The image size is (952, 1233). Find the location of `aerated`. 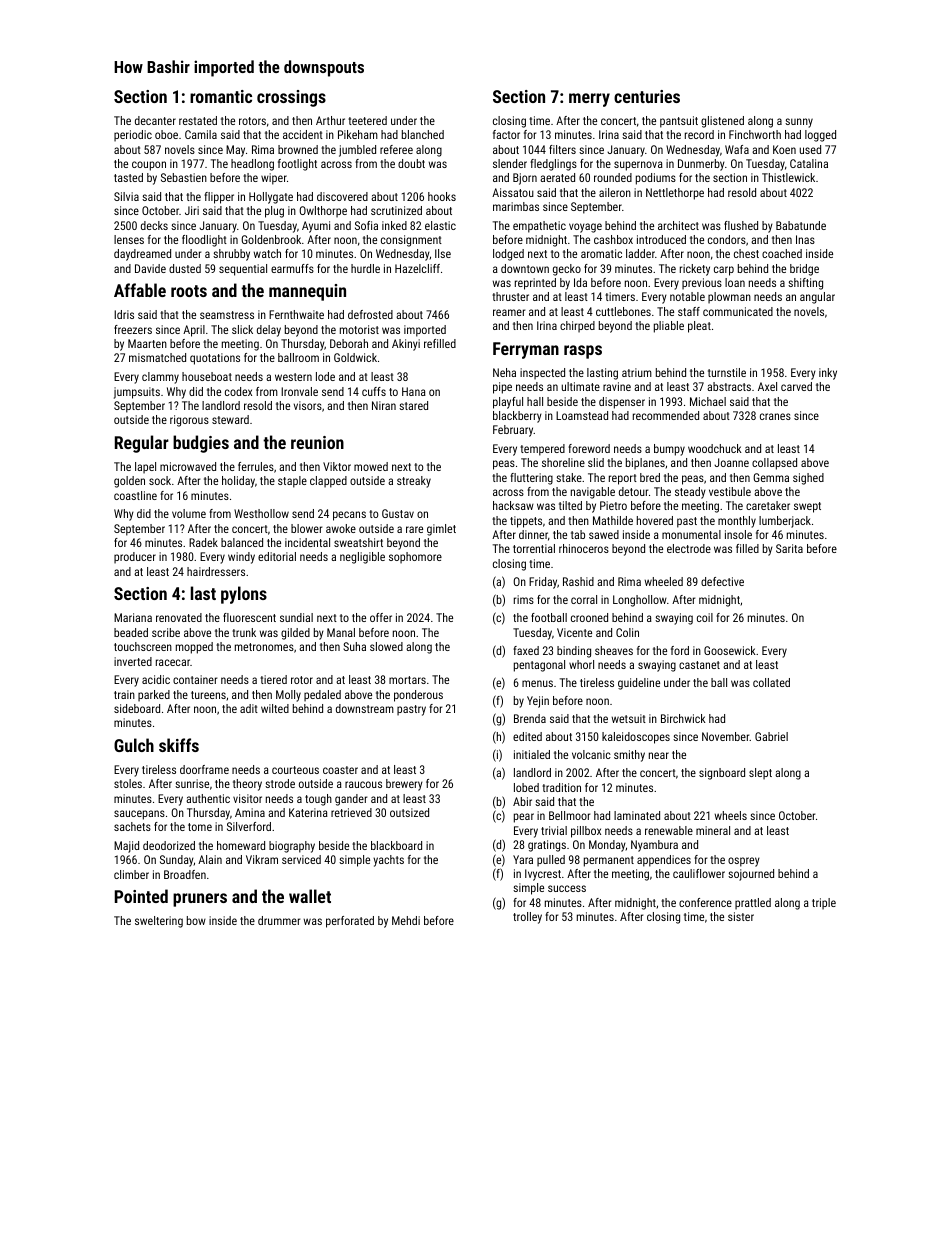

aerated is located at coordinates (557, 177).
